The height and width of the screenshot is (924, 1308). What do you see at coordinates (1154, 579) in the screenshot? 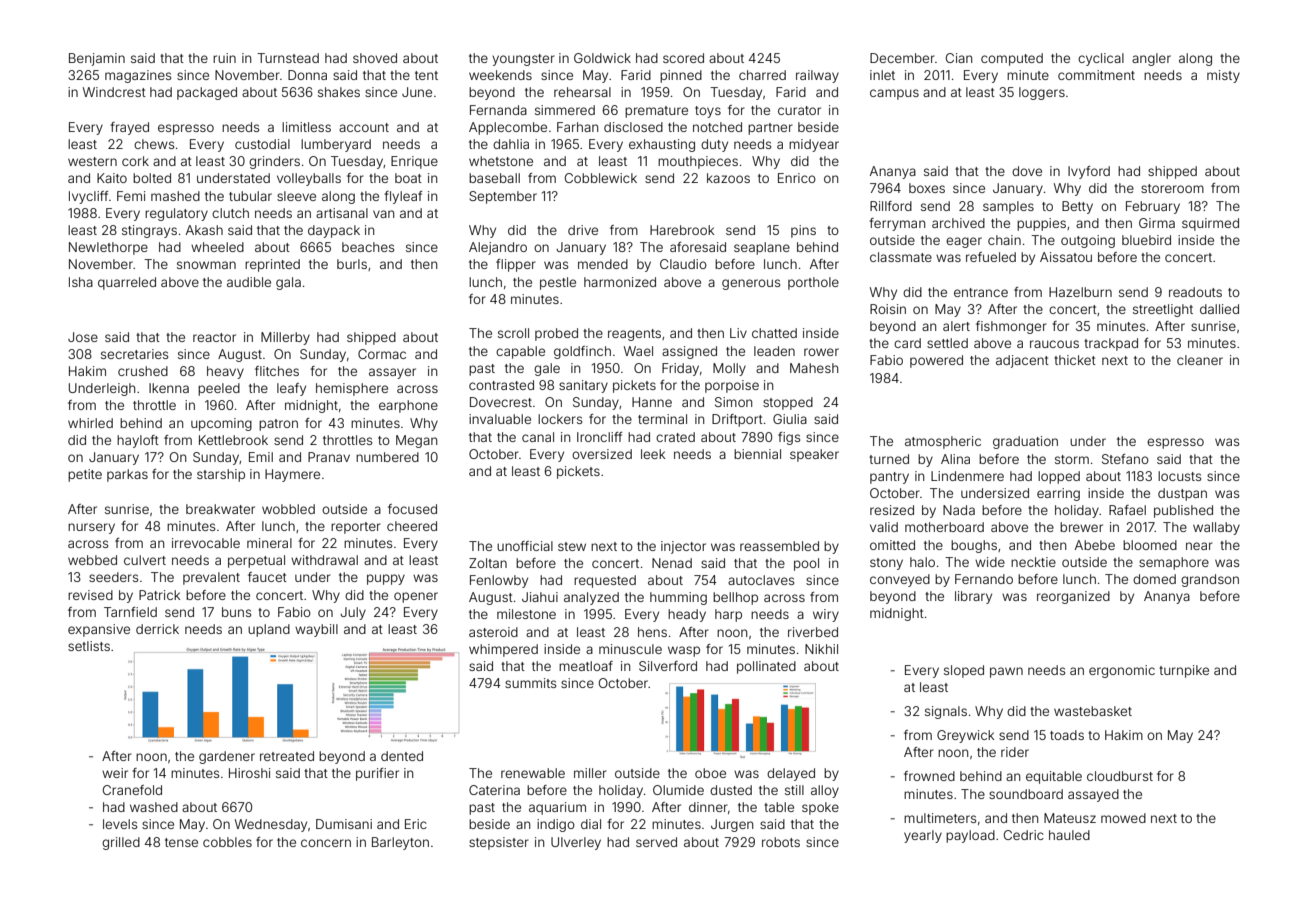
I see `domed` at bounding box center [1154, 579].
